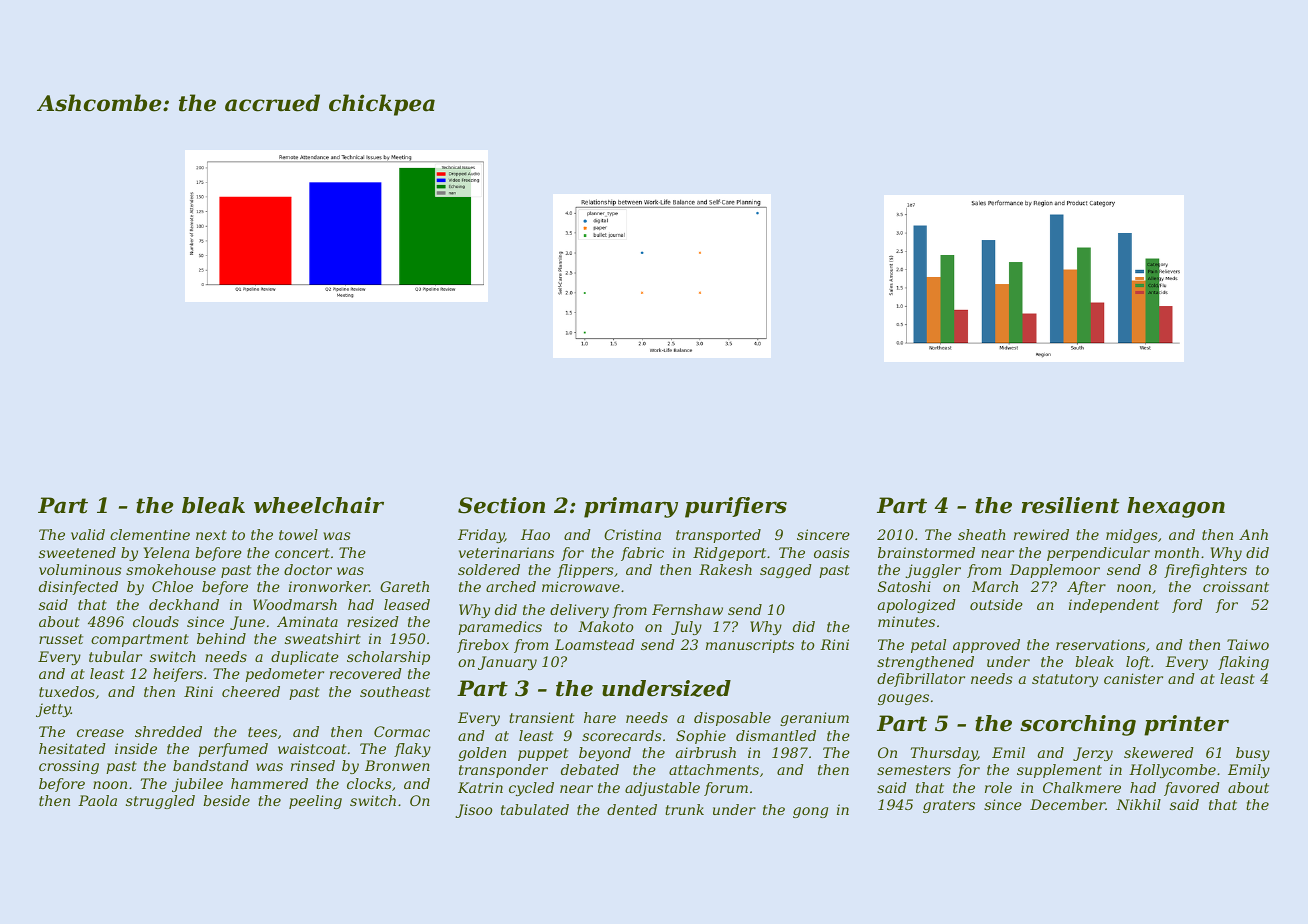  Describe the element at coordinates (986, 646) in the screenshot. I see `approved` at that location.
